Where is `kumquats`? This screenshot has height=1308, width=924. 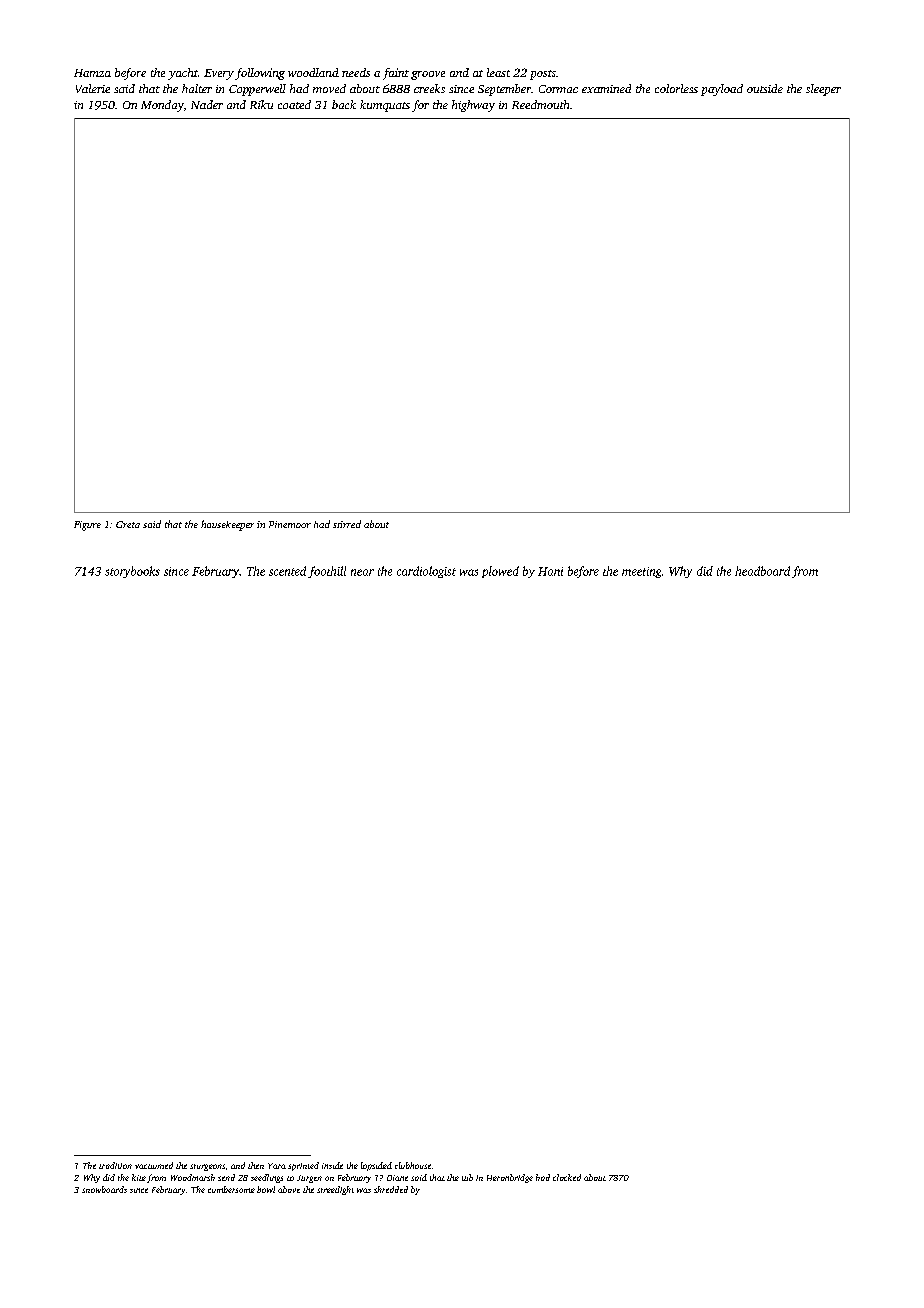 kumquats is located at coordinates (385, 106).
